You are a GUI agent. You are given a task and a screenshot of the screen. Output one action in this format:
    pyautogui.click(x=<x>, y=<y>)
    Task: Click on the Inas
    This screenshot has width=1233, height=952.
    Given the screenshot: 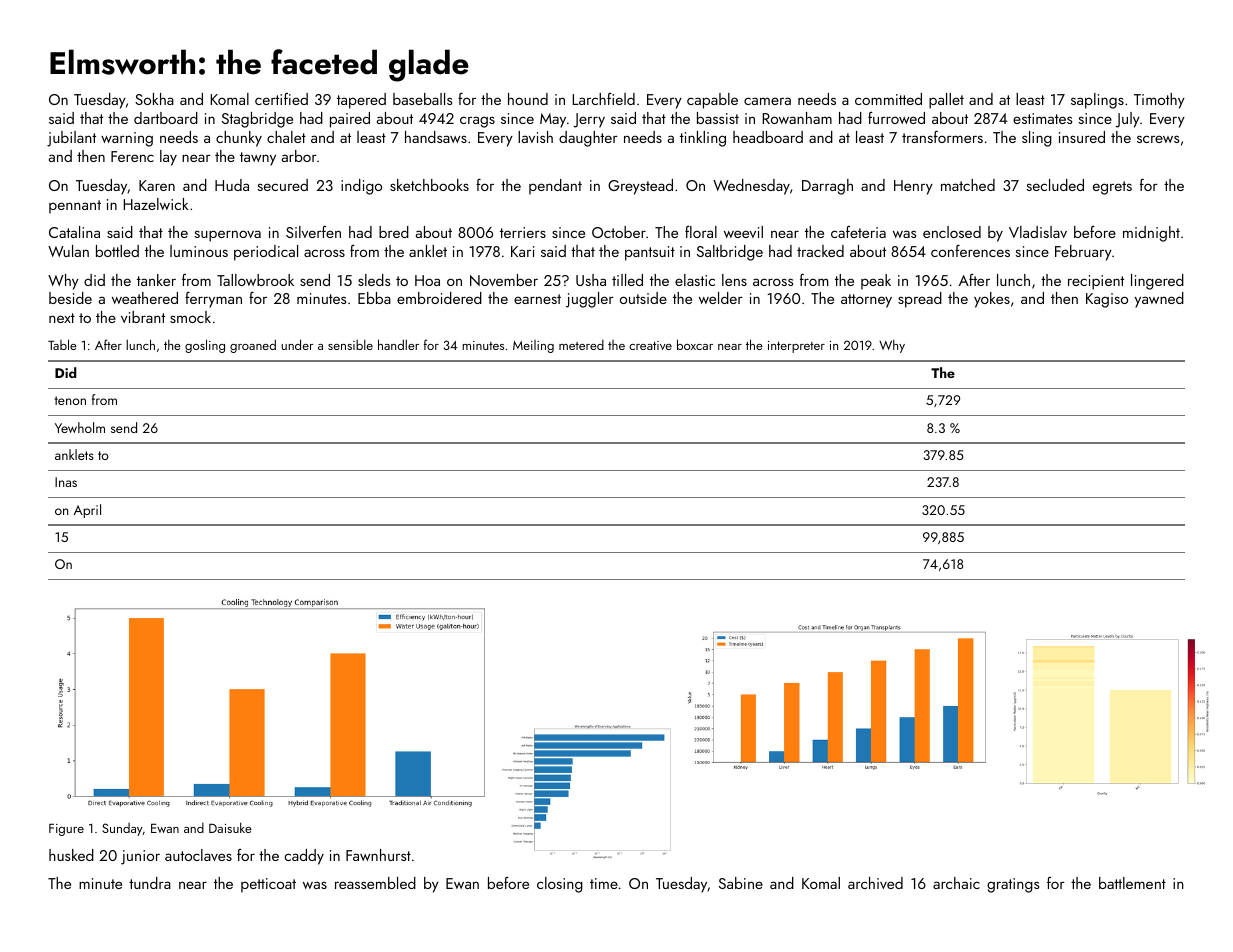 What is the action you would take?
    pyautogui.click(x=66, y=482)
